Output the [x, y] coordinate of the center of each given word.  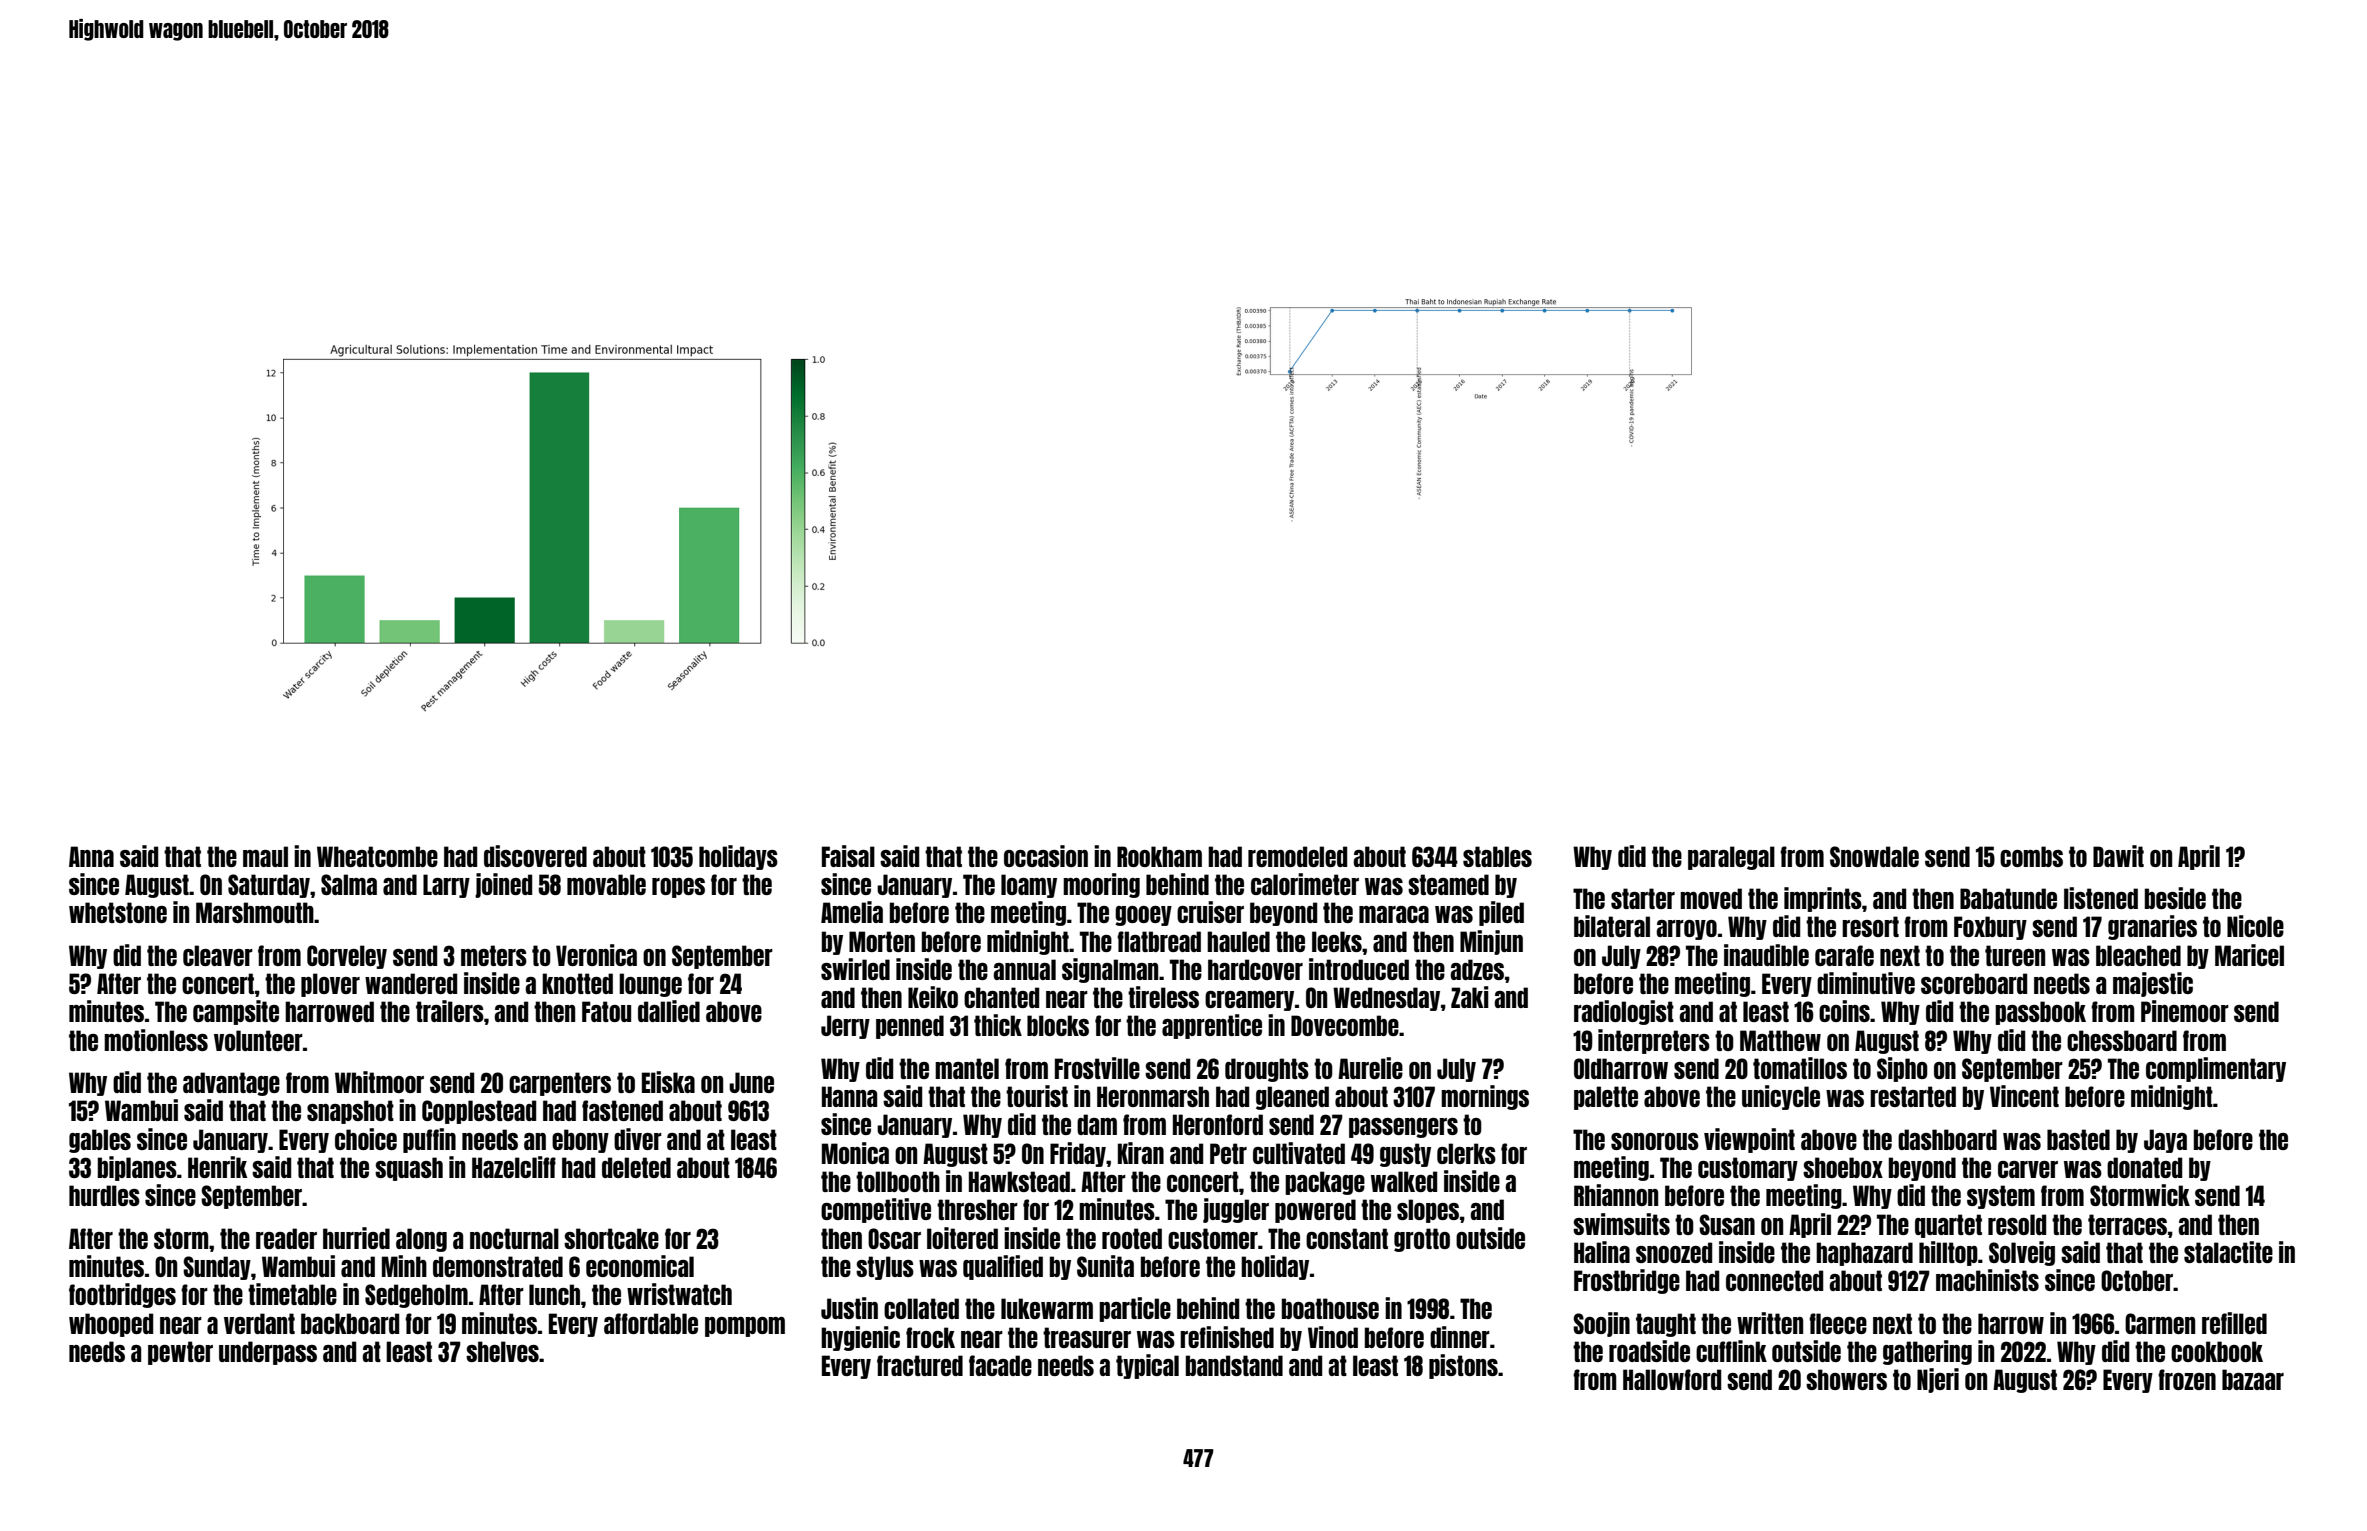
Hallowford [1672, 1379]
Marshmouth [255, 912]
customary [1748, 1169]
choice [366, 1139]
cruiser [1210, 912]
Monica [855, 1153]
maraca [1394, 914]
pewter [180, 1353]
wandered [411, 983]
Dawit [2118, 856]
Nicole [2255, 926]
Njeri [1938, 1380]
